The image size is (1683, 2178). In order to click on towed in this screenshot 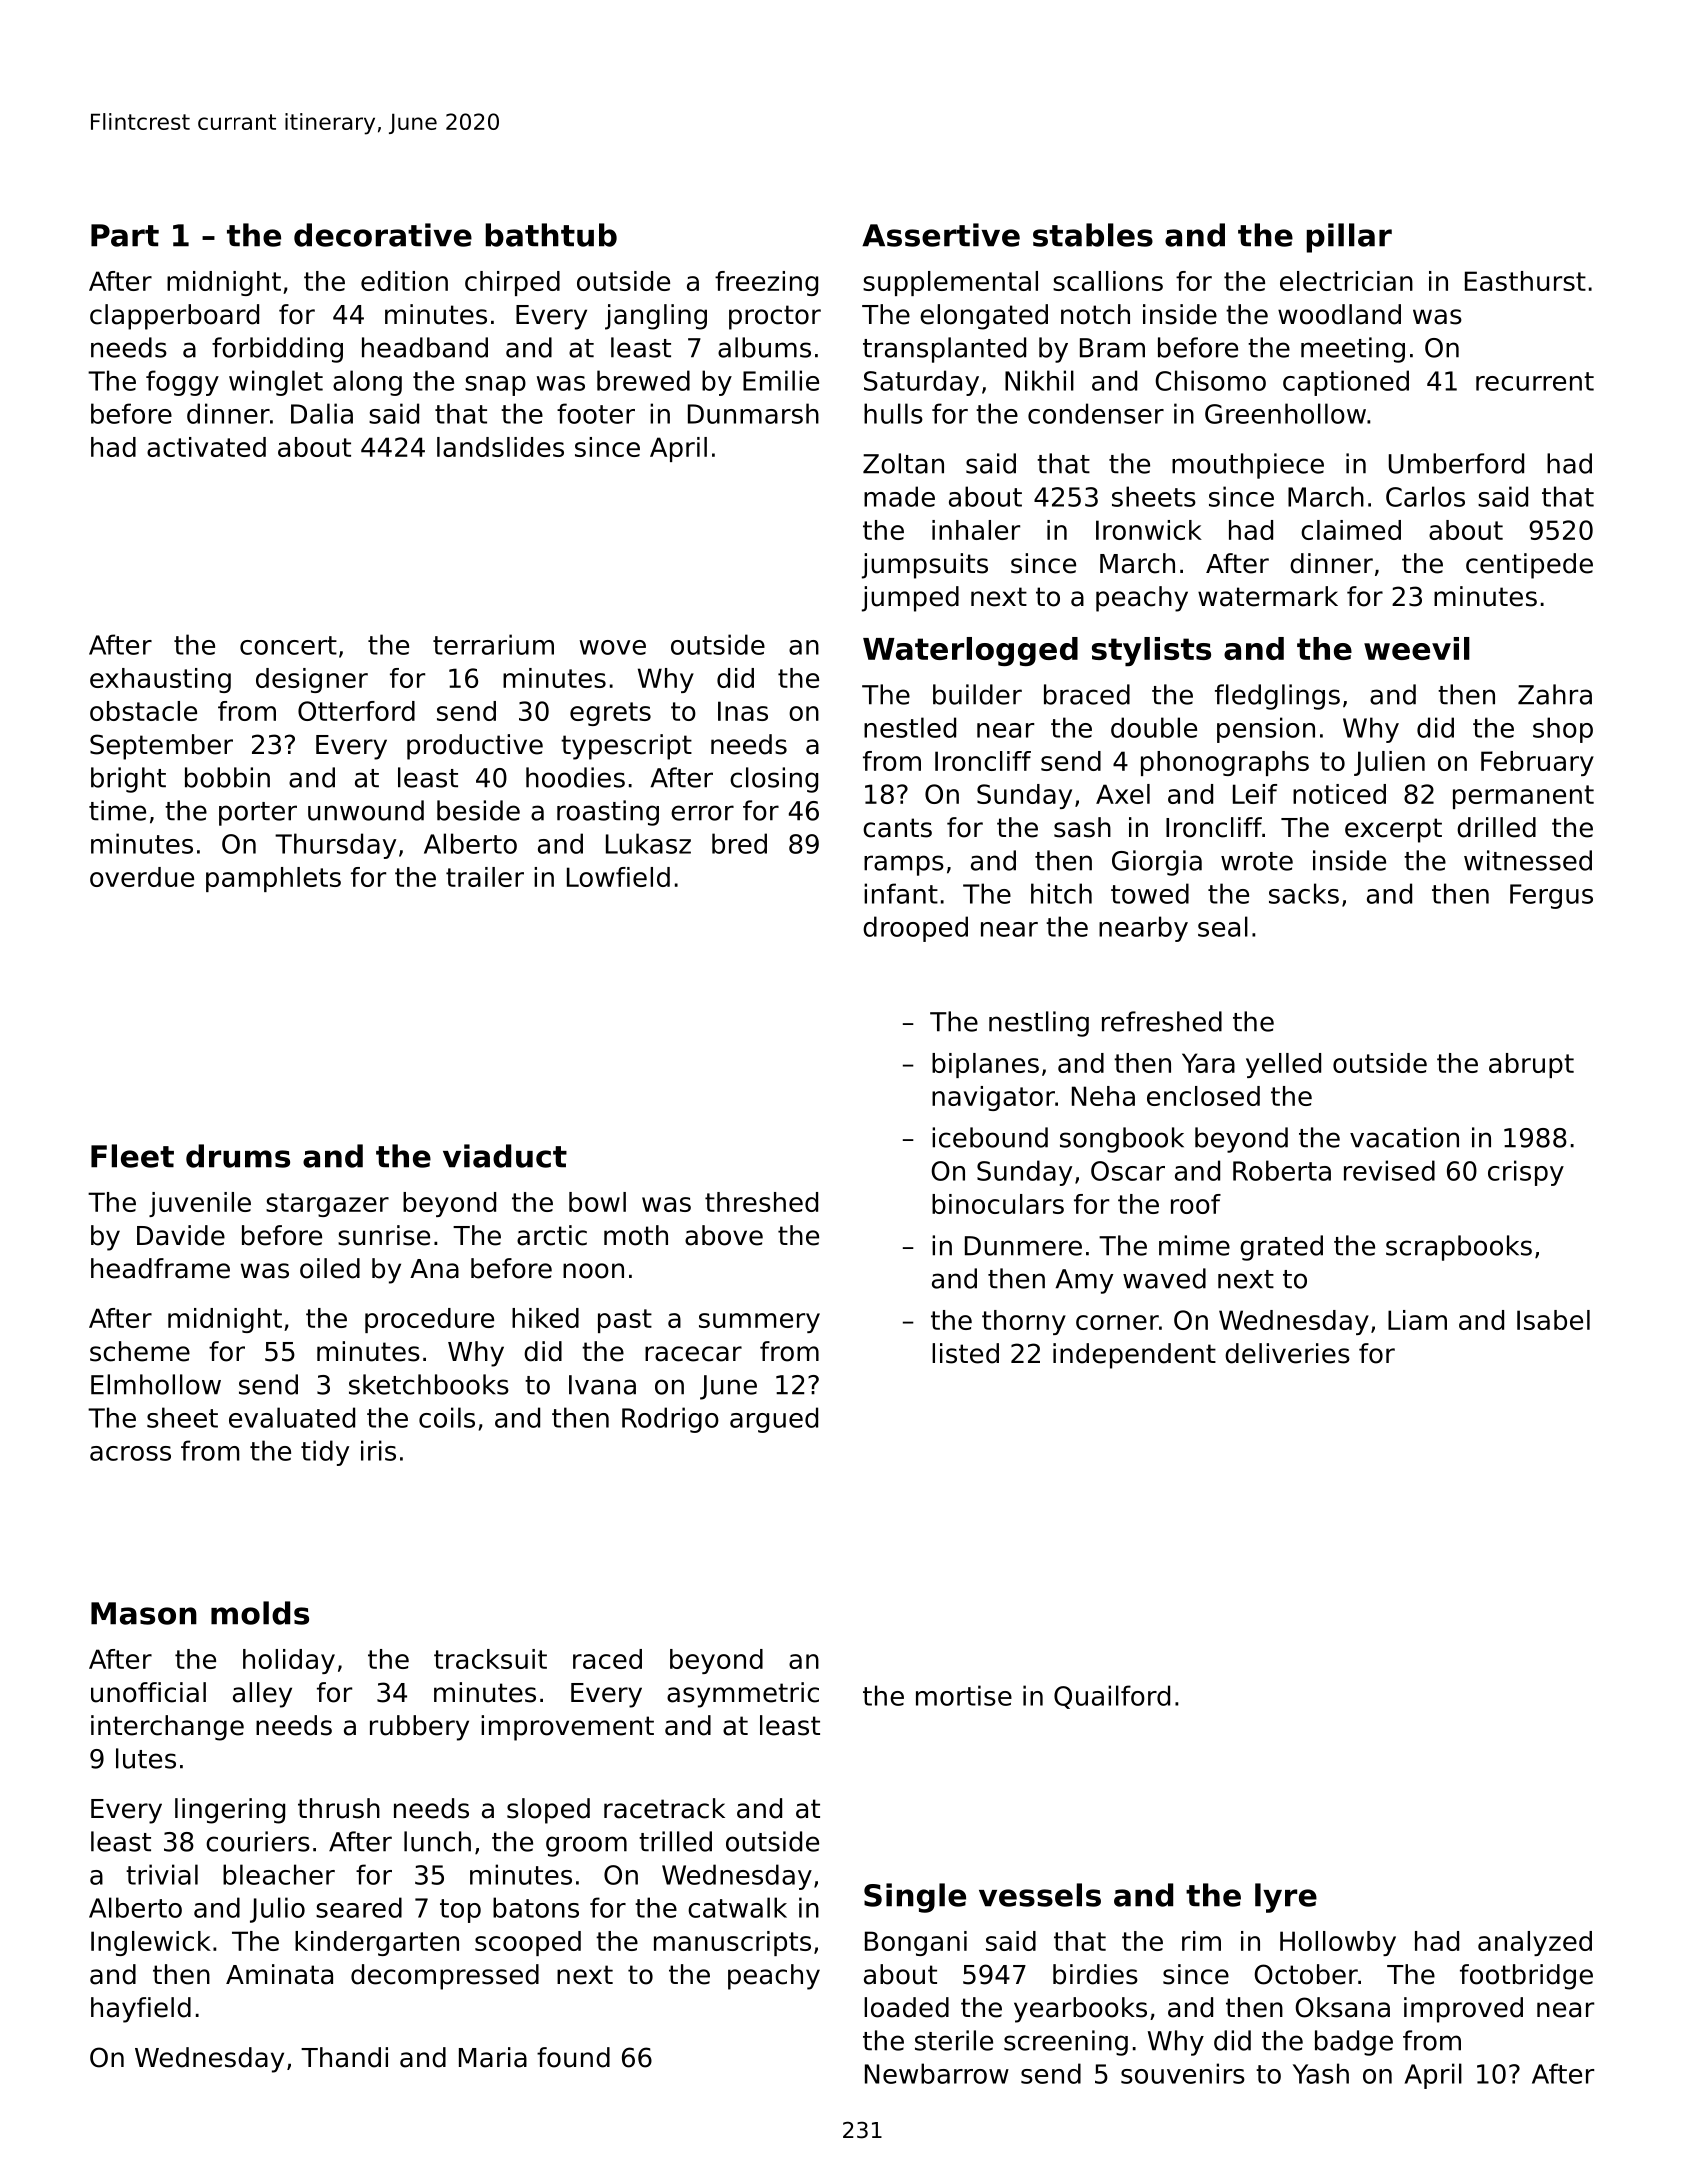, I will do `click(1150, 893)`.
